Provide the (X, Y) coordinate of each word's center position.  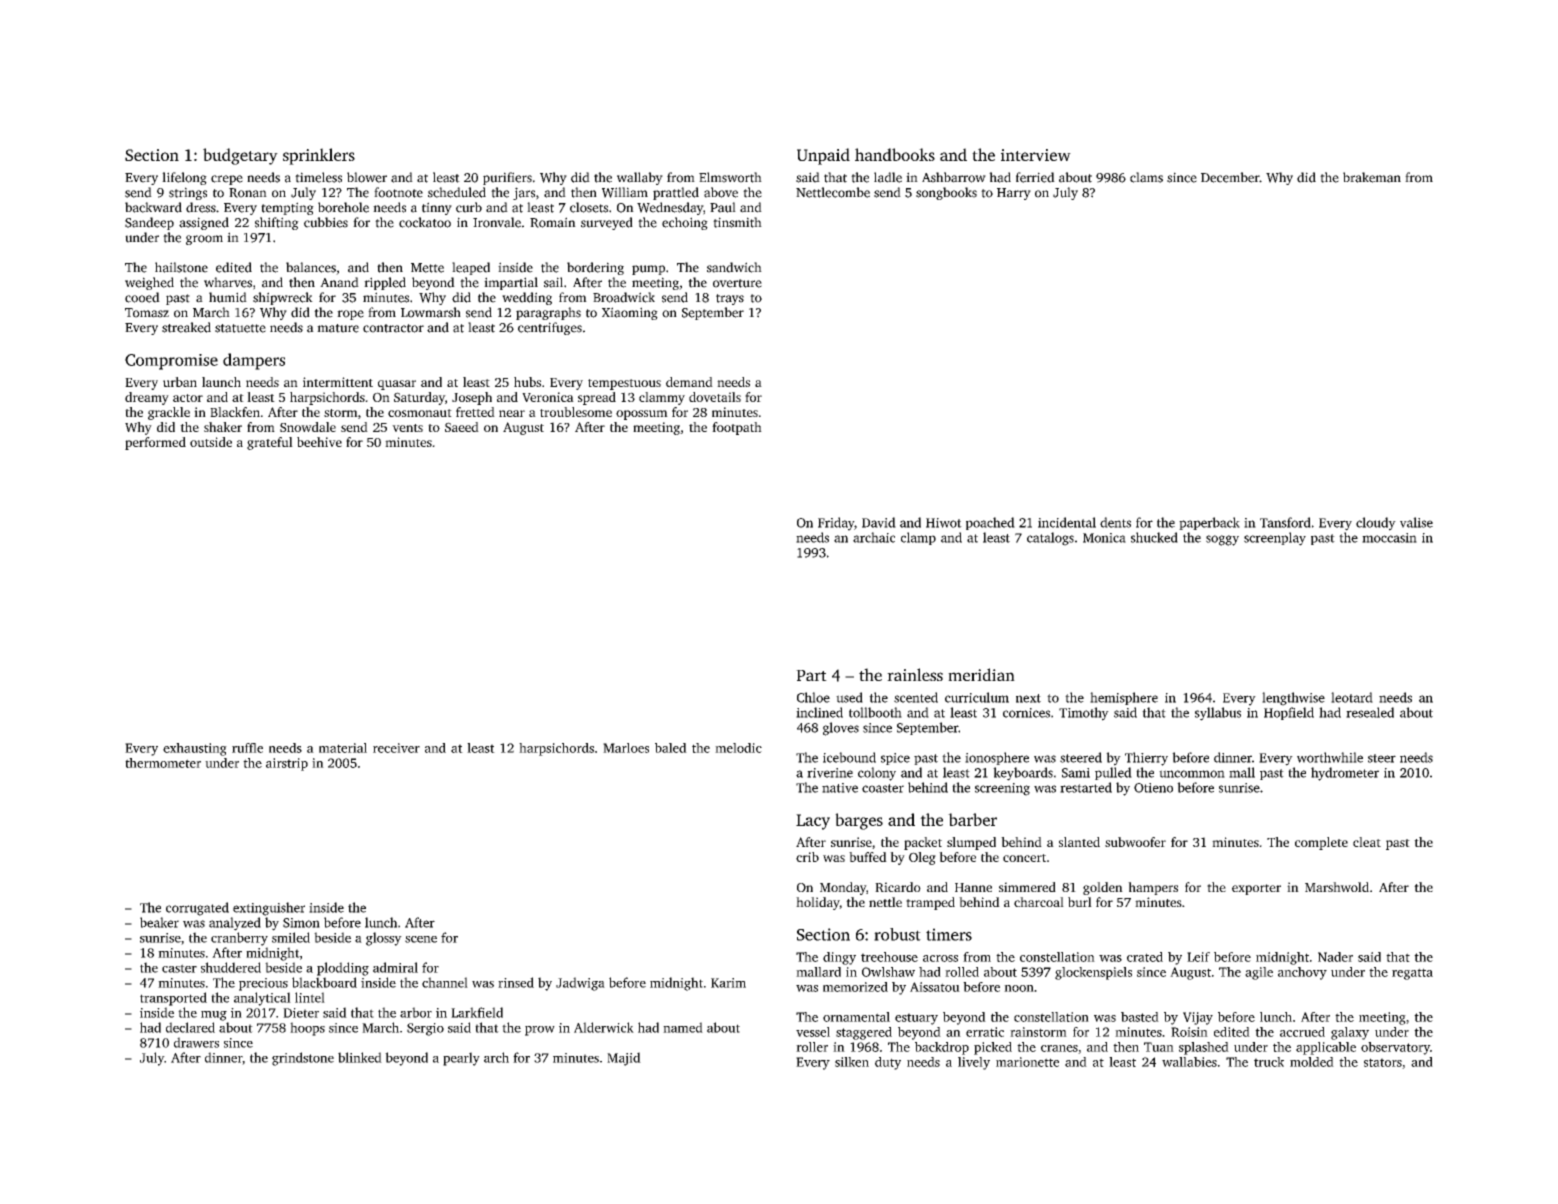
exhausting (195, 749)
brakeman (1372, 177)
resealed (1370, 712)
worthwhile (1330, 757)
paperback (1209, 523)
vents (407, 428)
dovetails (715, 397)
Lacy (813, 822)
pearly (461, 1059)
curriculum (977, 697)
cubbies (326, 222)
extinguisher (269, 909)
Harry (1014, 194)
